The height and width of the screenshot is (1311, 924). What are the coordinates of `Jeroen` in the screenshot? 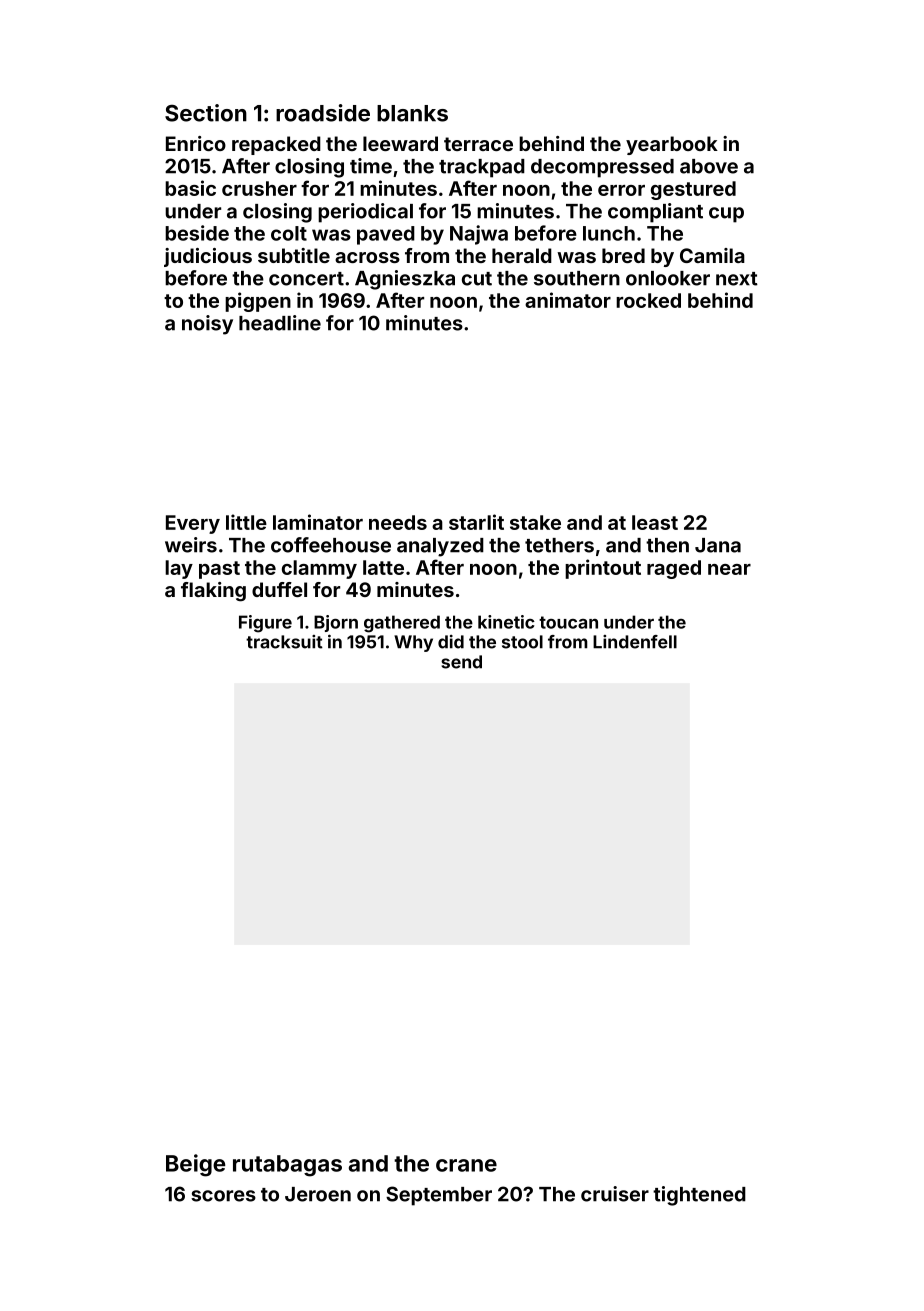 It's located at (318, 1194).
